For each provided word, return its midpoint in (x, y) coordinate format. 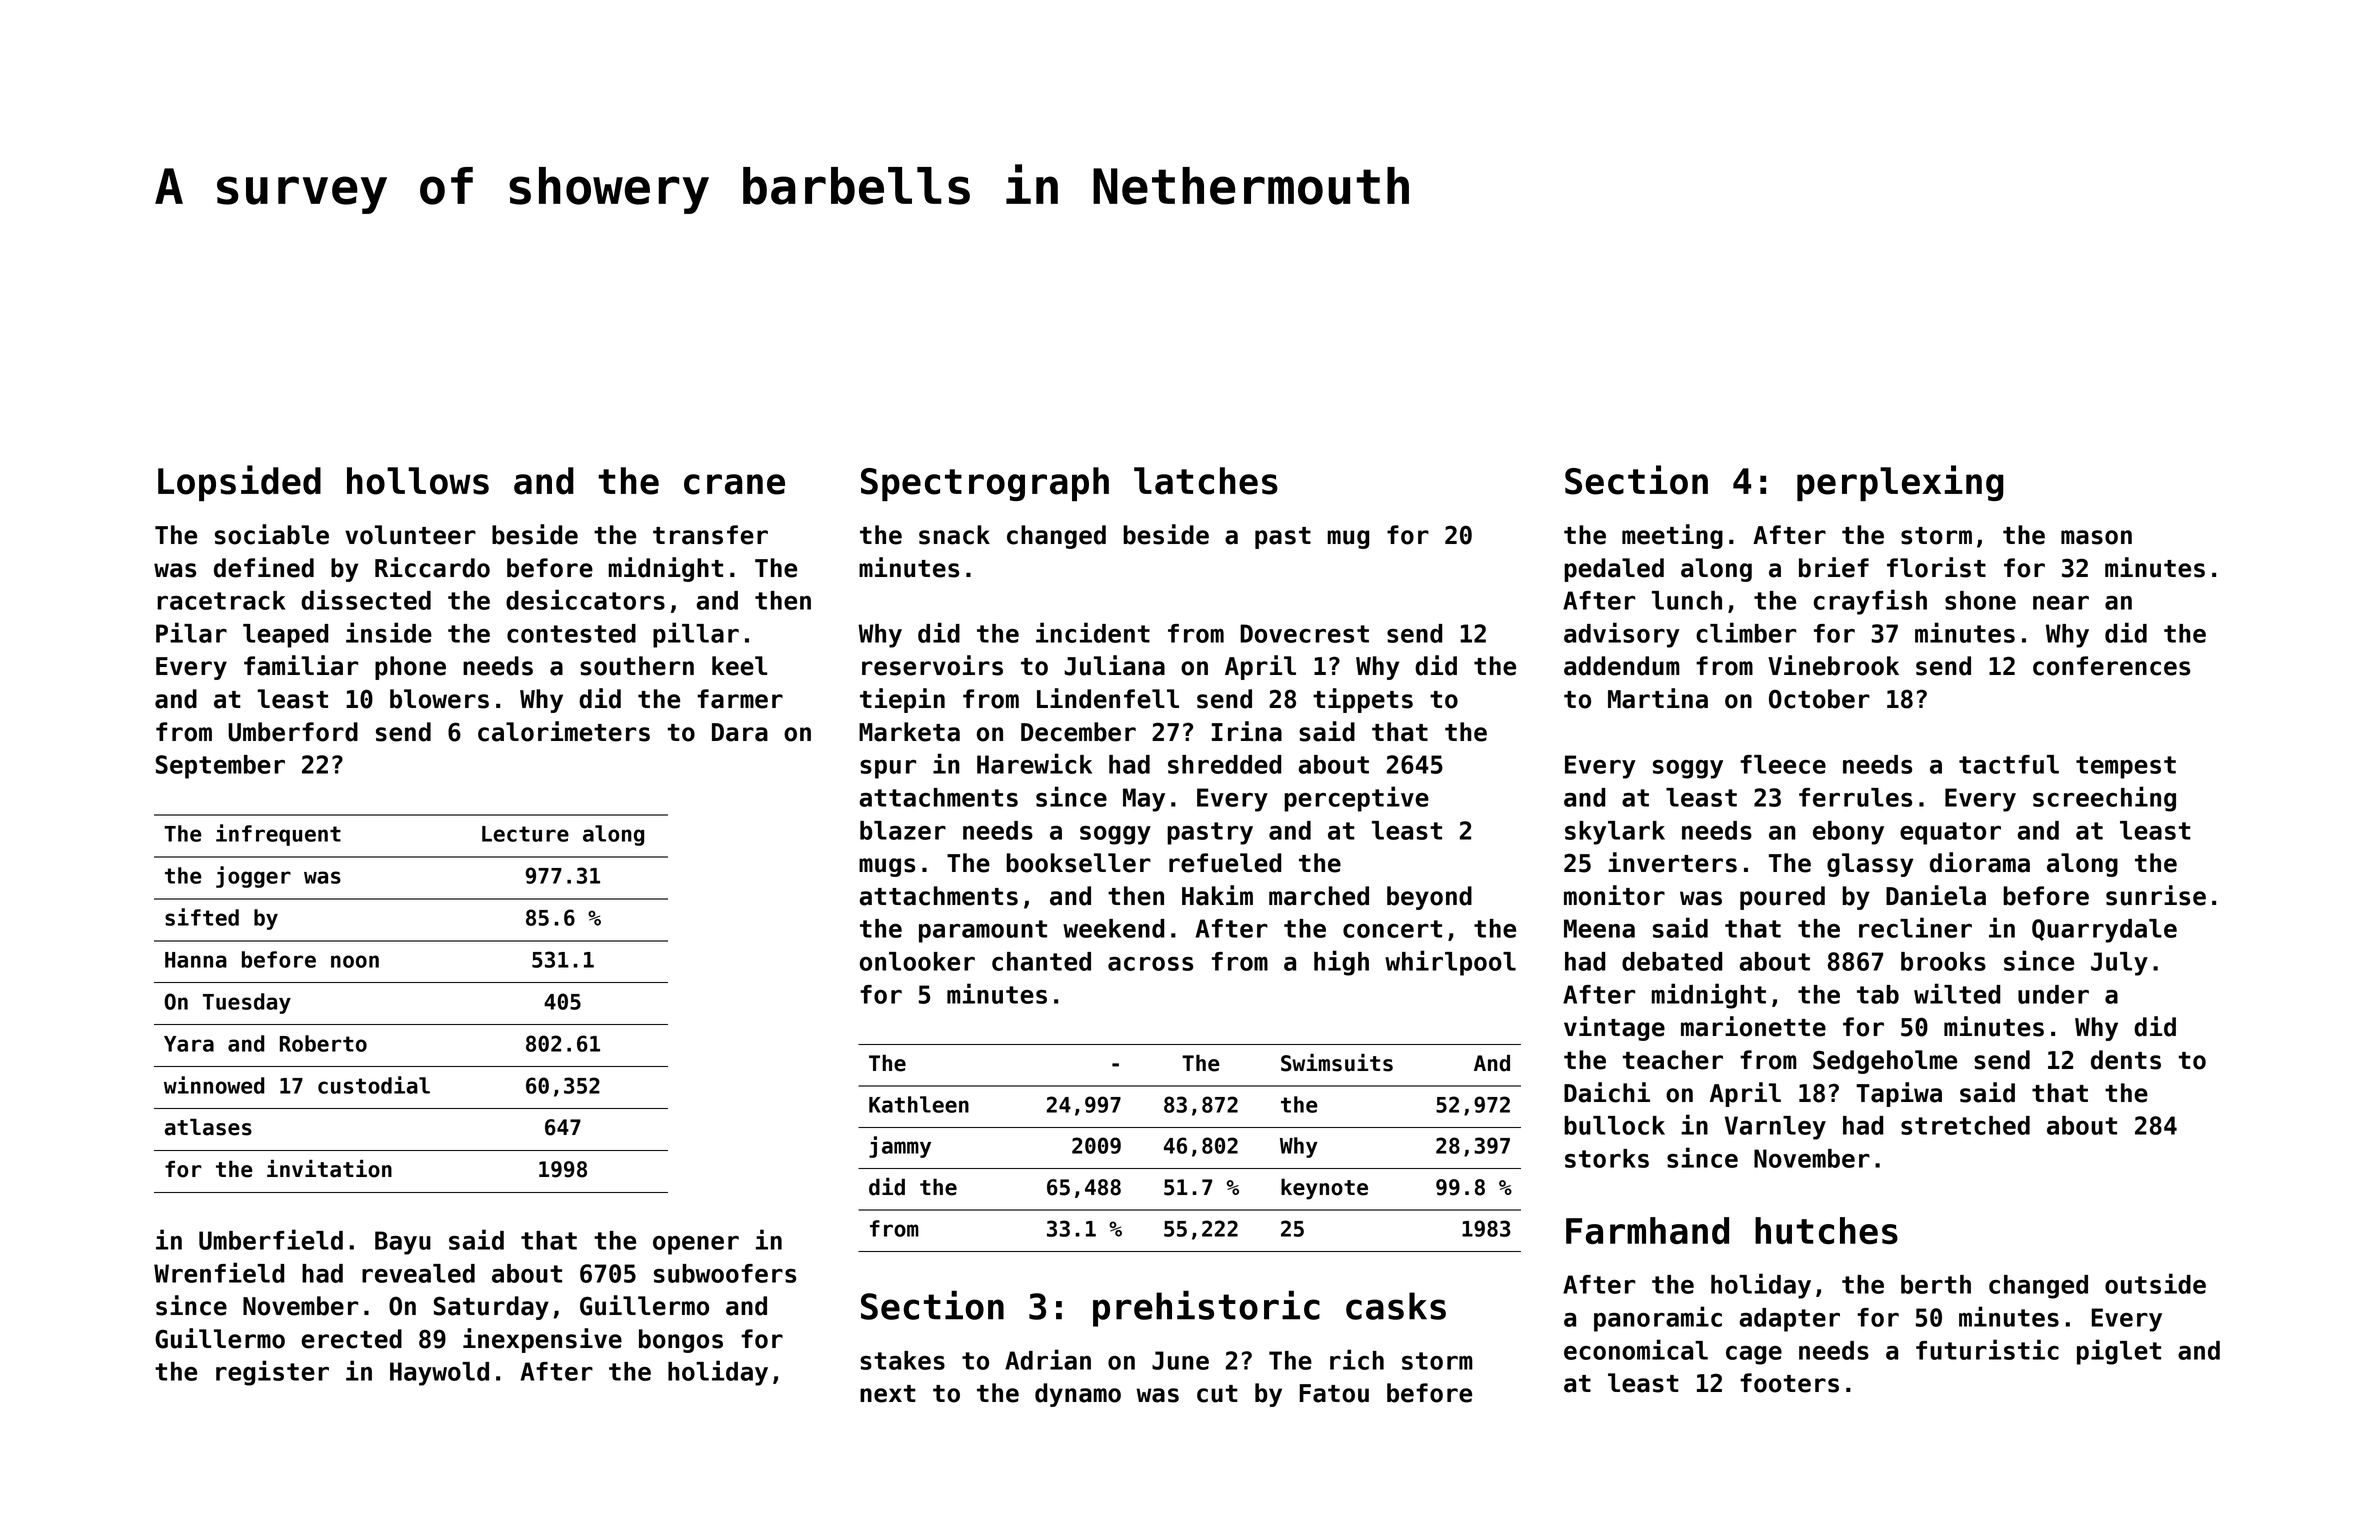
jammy (900, 1147)
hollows (418, 481)
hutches (1826, 1230)
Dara (740, 732)
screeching (2104, 799)
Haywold (439, 1374)
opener (696, 1245)
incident (1093, 632)
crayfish (1870, 602)
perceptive (1356, 799)
